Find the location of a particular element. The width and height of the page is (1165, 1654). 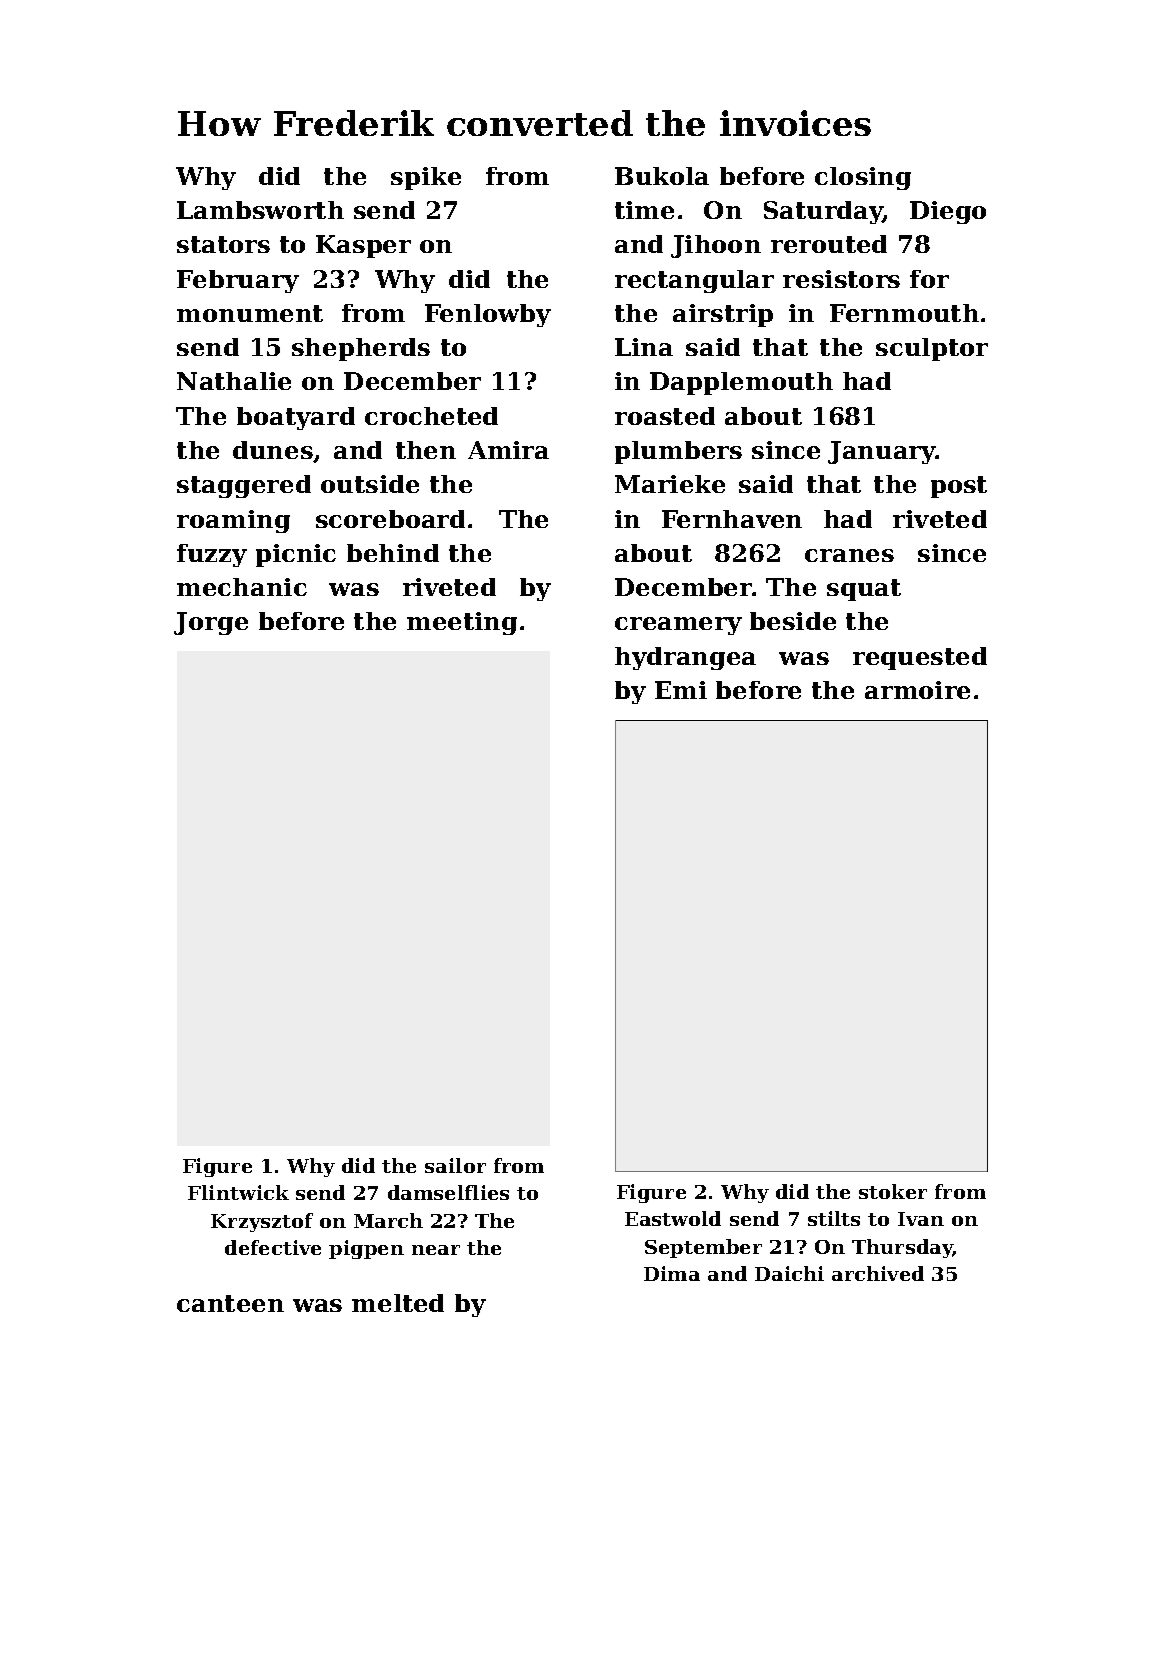

stoker is located at coordinates (893, 1191).
